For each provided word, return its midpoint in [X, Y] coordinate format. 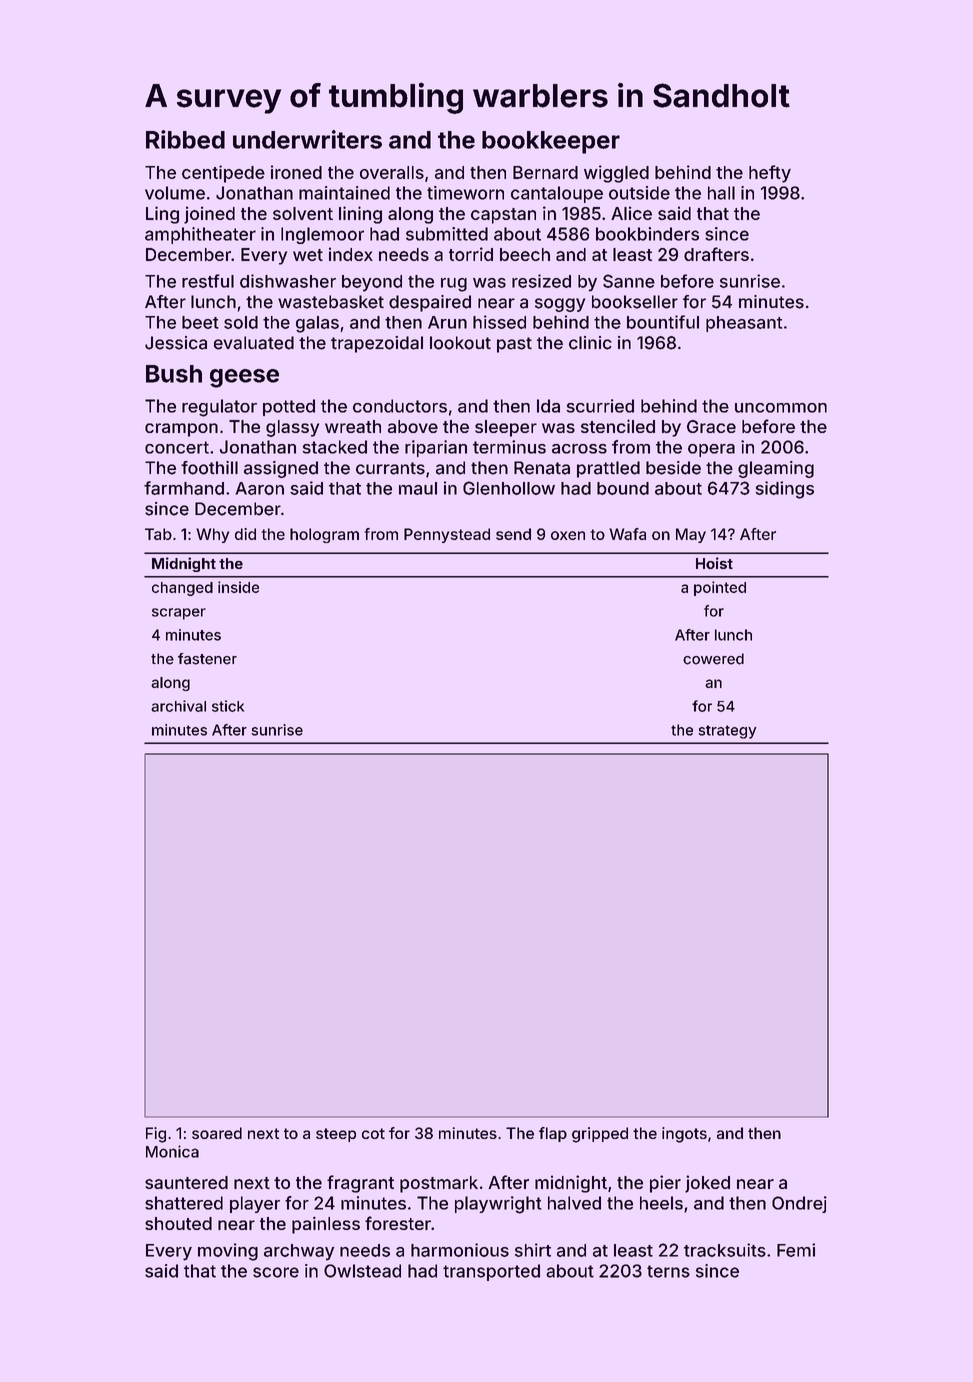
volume [175, 193]
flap [553, 1134]
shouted [178, 1223]
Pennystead [447, 535]
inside [238, 587]
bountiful [663, 322]
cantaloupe [557, 194]
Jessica [176, 343]
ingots [684, 1135]
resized [541, 281]
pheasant [744, 324]
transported [491, 1272]
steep [336, 1135]
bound [623, 488]
